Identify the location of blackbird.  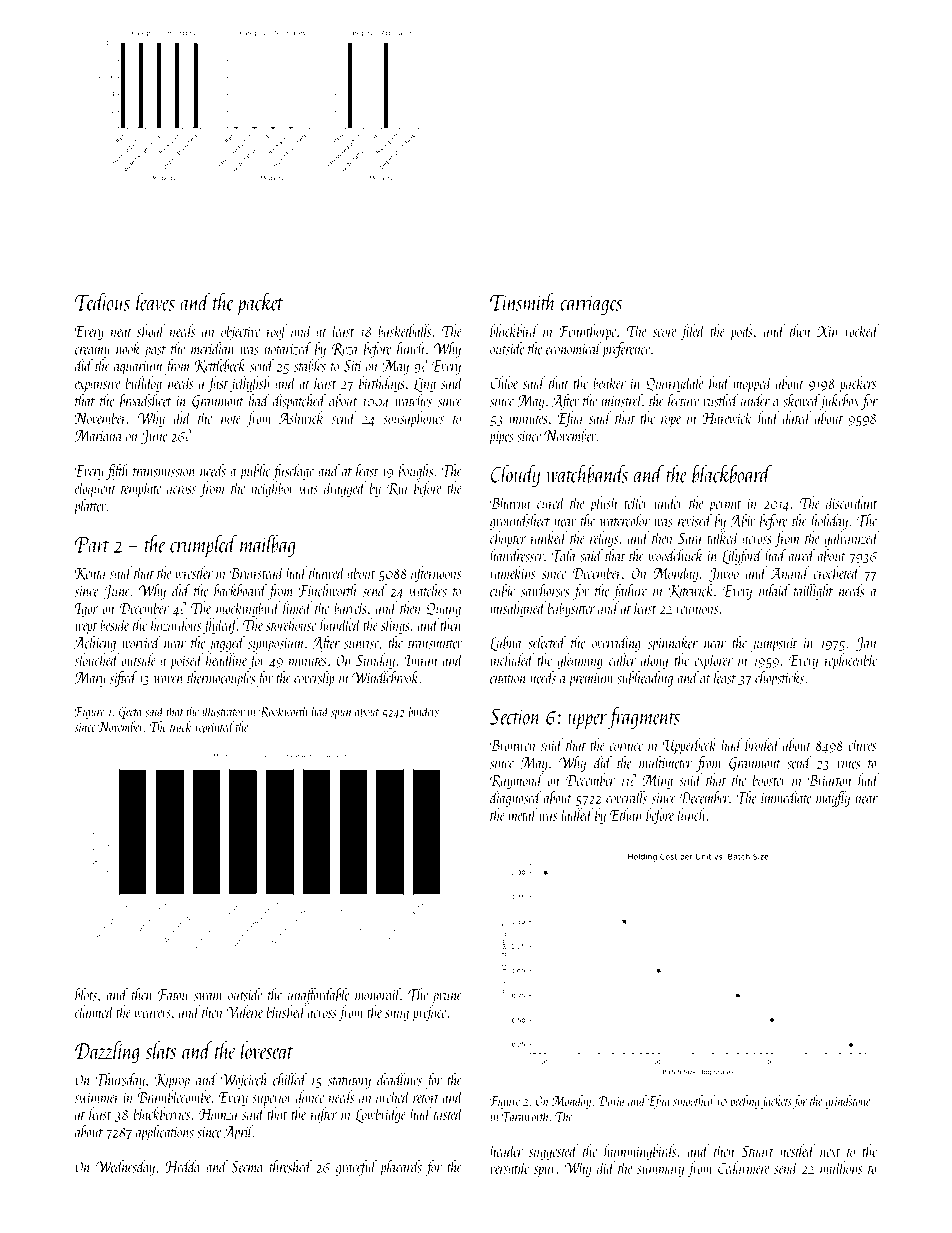
(514, 330).
